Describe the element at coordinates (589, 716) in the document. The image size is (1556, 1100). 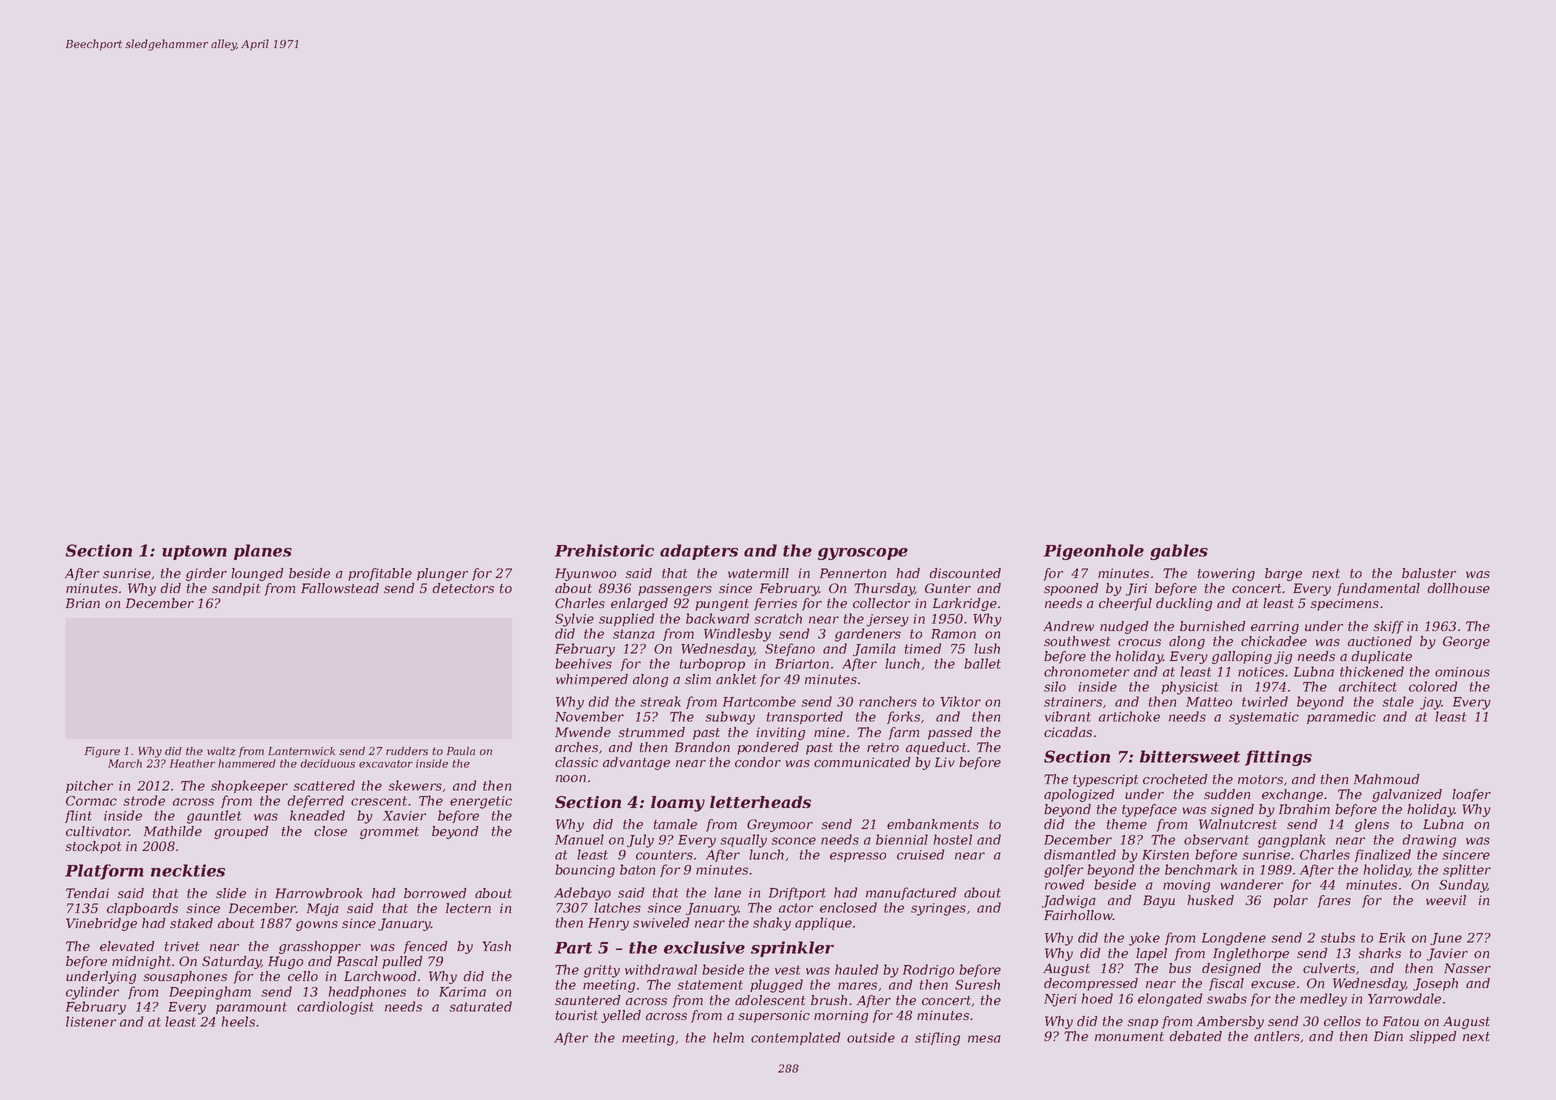
I see `November` at that location.
